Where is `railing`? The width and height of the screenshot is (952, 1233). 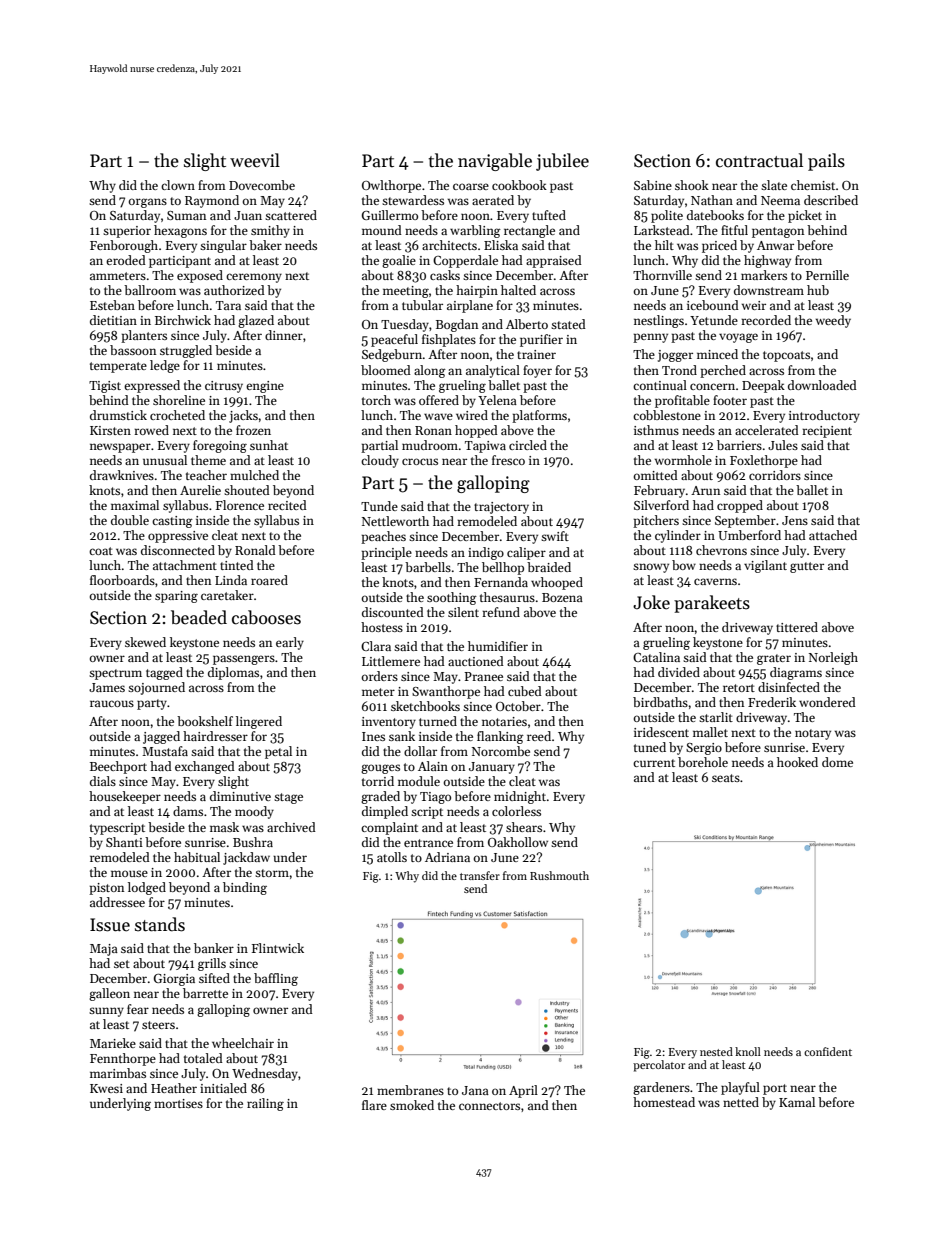 railing is located at coordinates (265, 1104).
